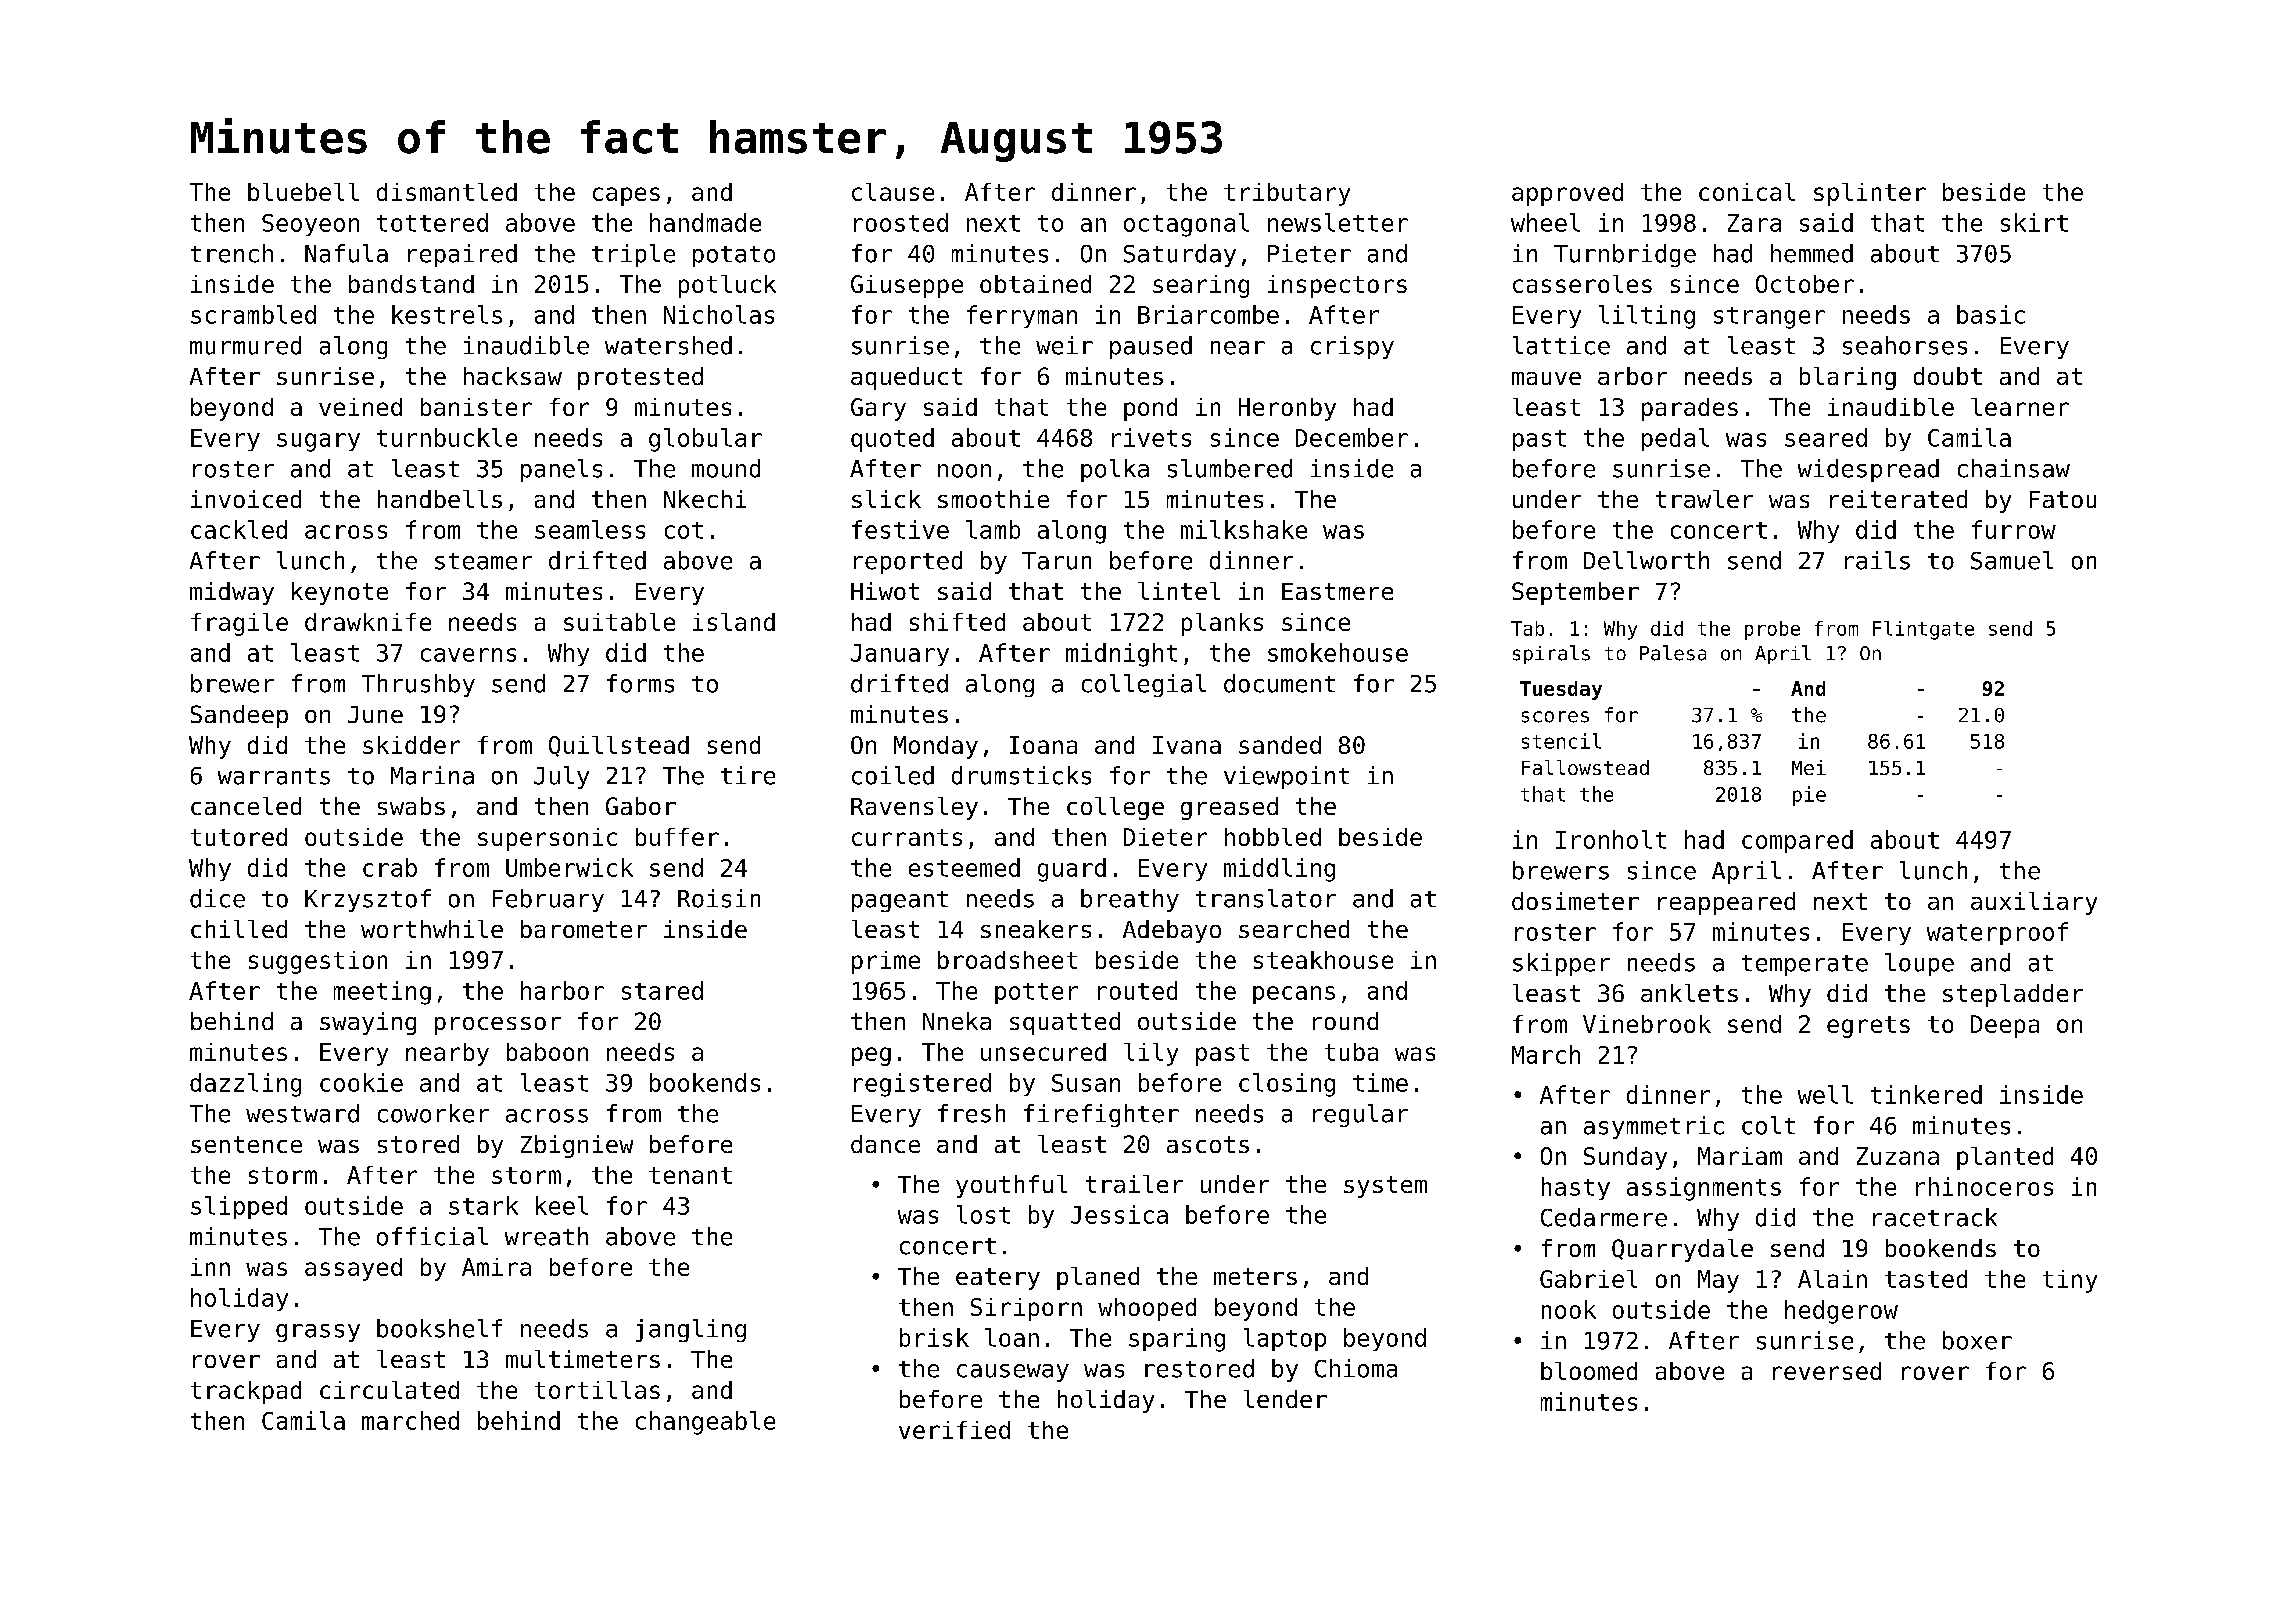 The image size is (2292, 1620). I want to click on quoted, so click(892, 440).
